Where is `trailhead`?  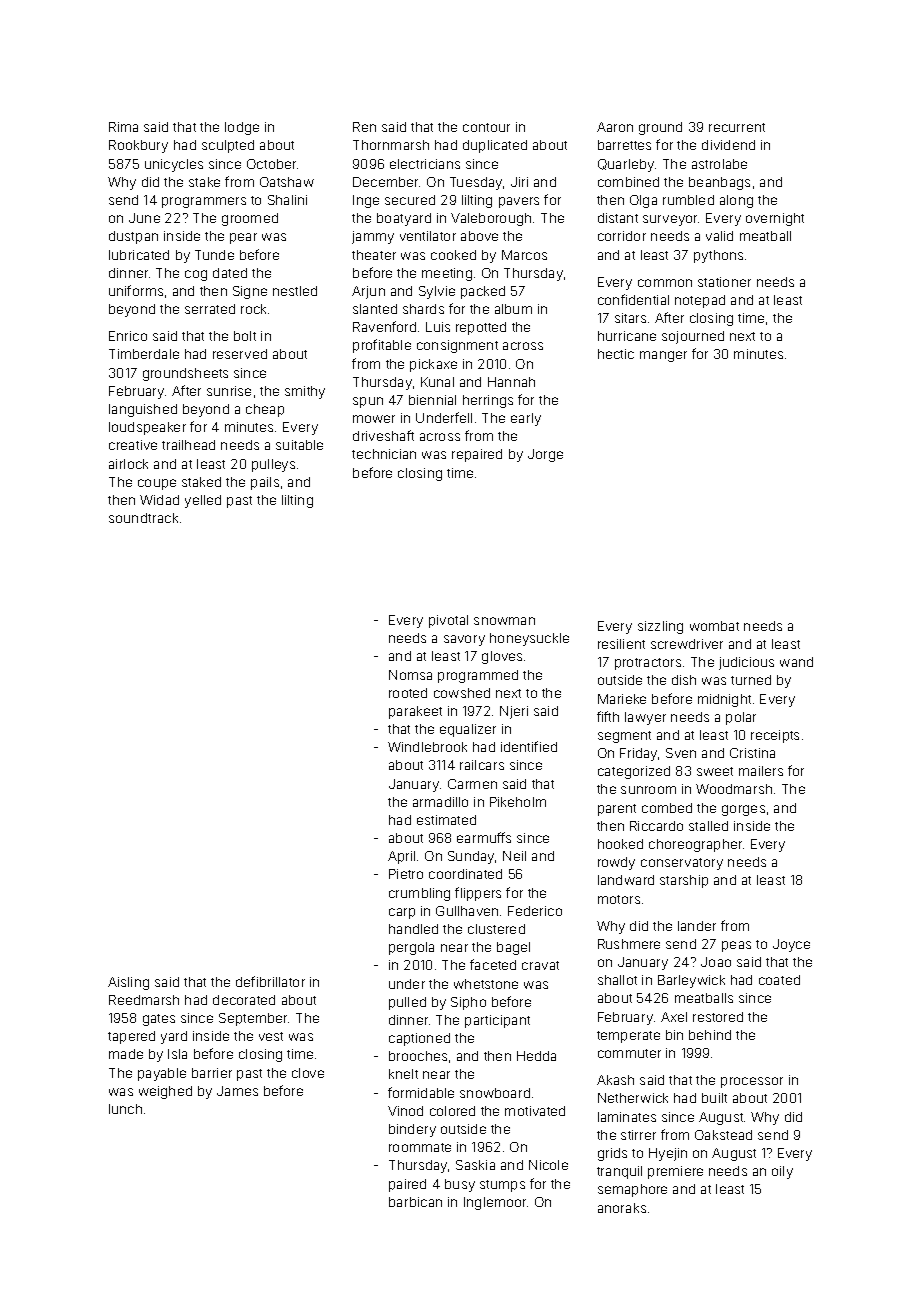 trailhead is located at coordinates (188, 445).
